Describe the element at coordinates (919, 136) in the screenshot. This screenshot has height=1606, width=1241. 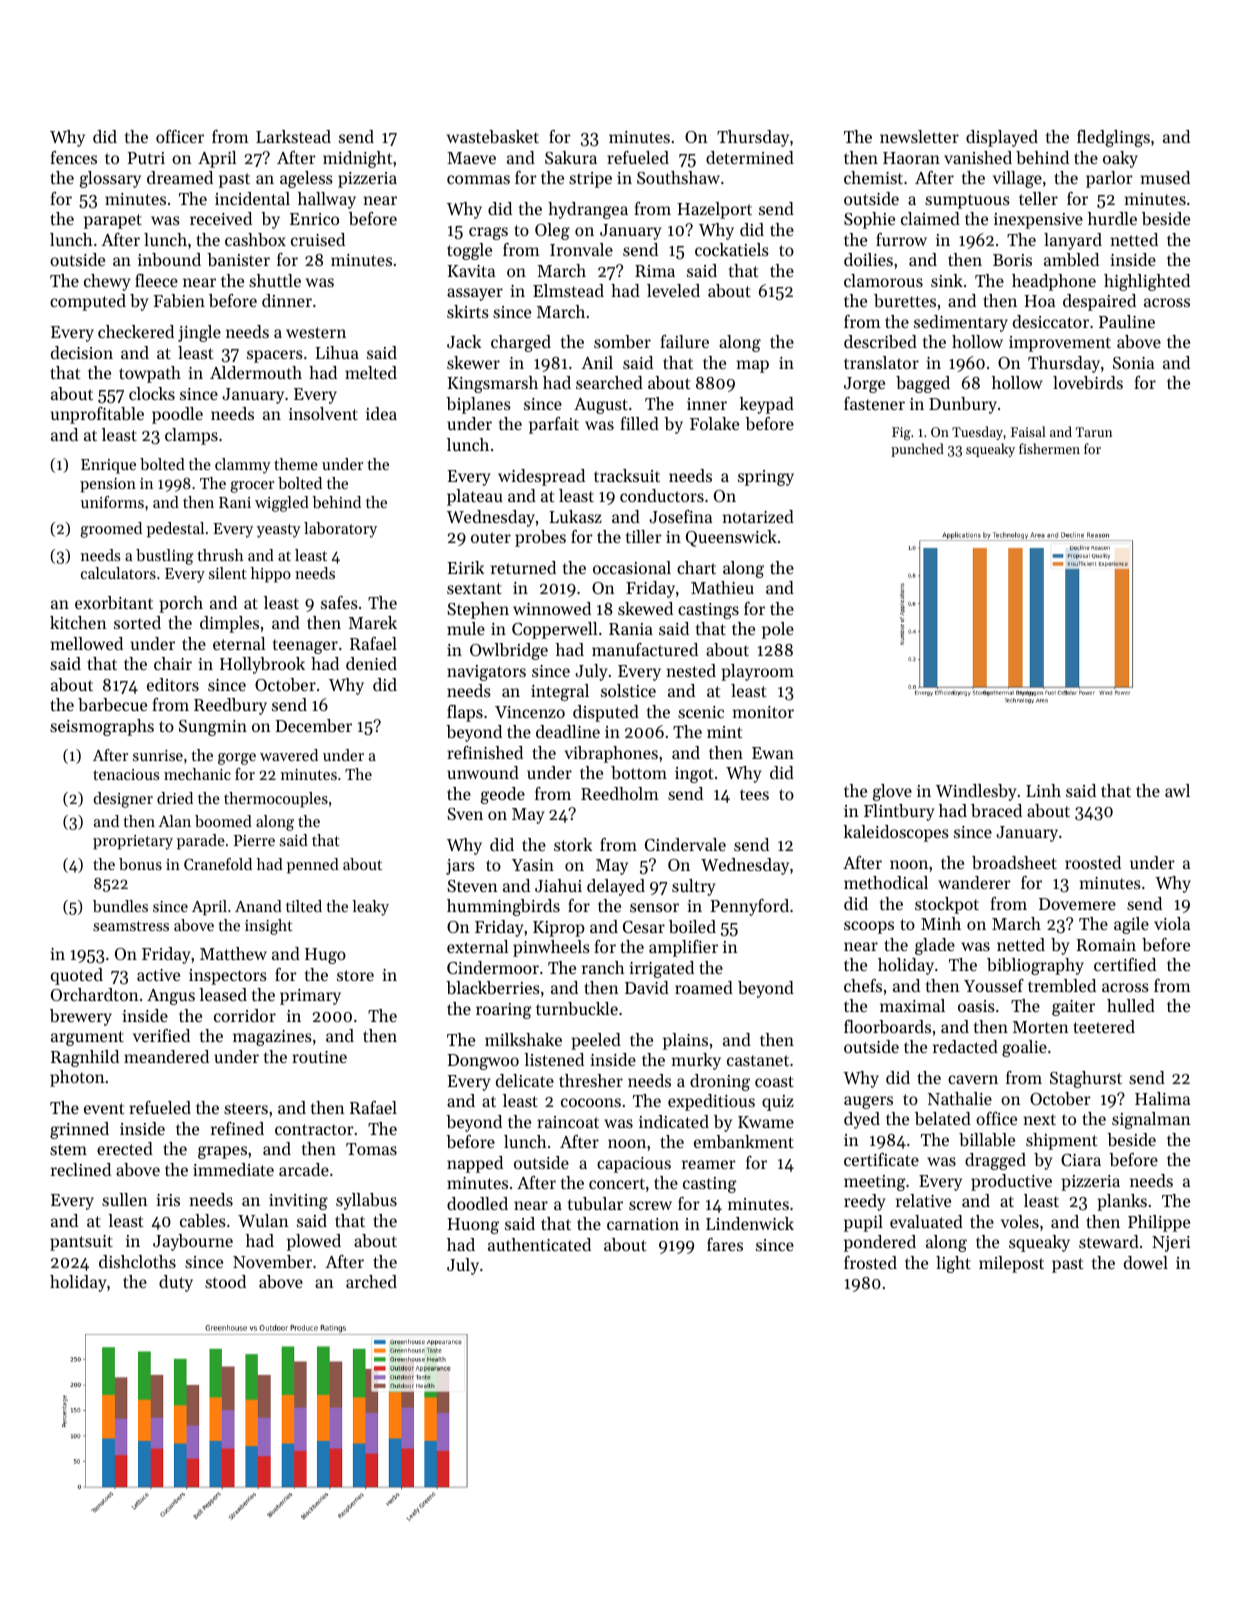
I see `newsletter` at that location.
